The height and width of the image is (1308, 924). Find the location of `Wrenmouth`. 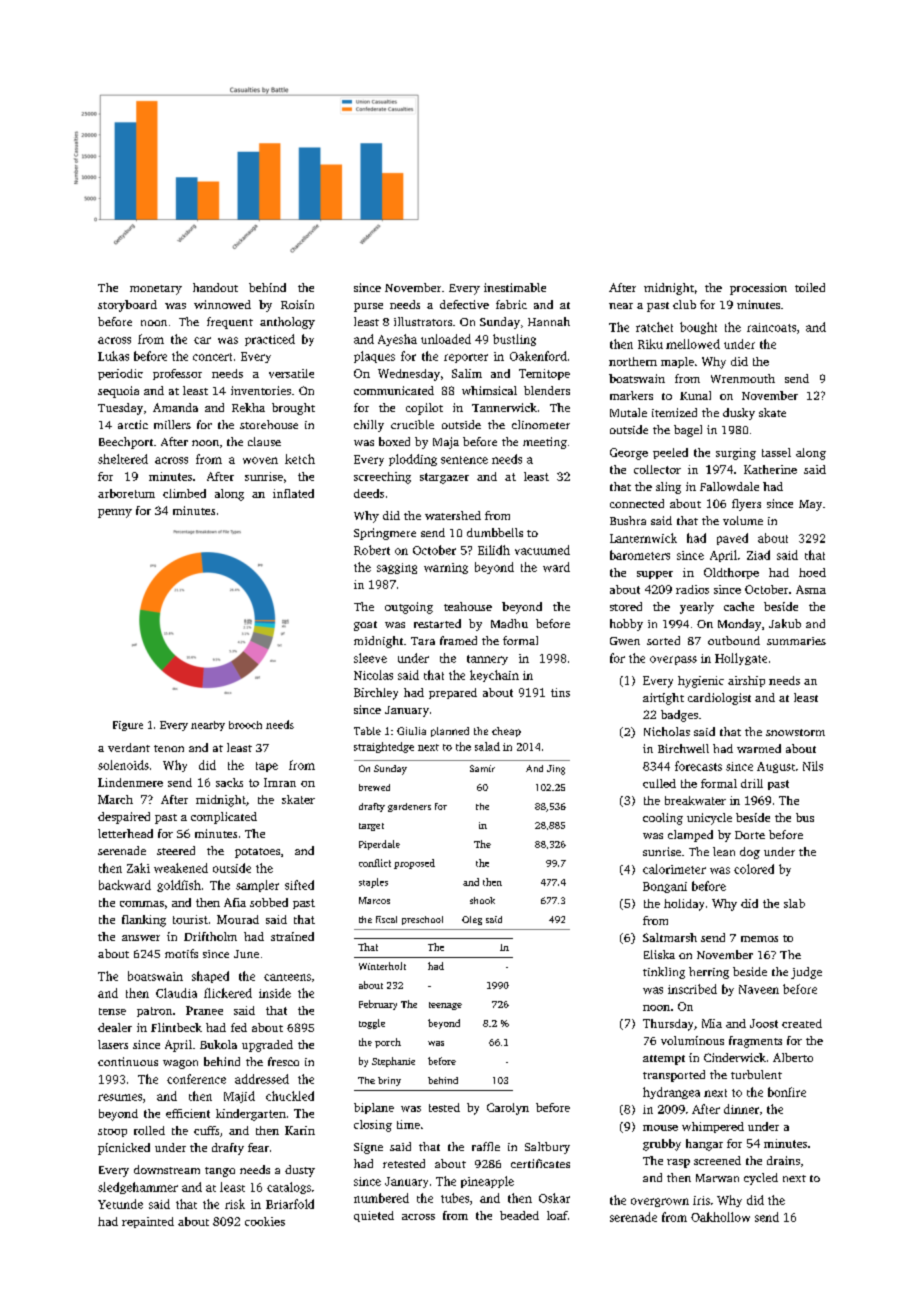

Wrenmouth is located at coordinates (743, 378).
